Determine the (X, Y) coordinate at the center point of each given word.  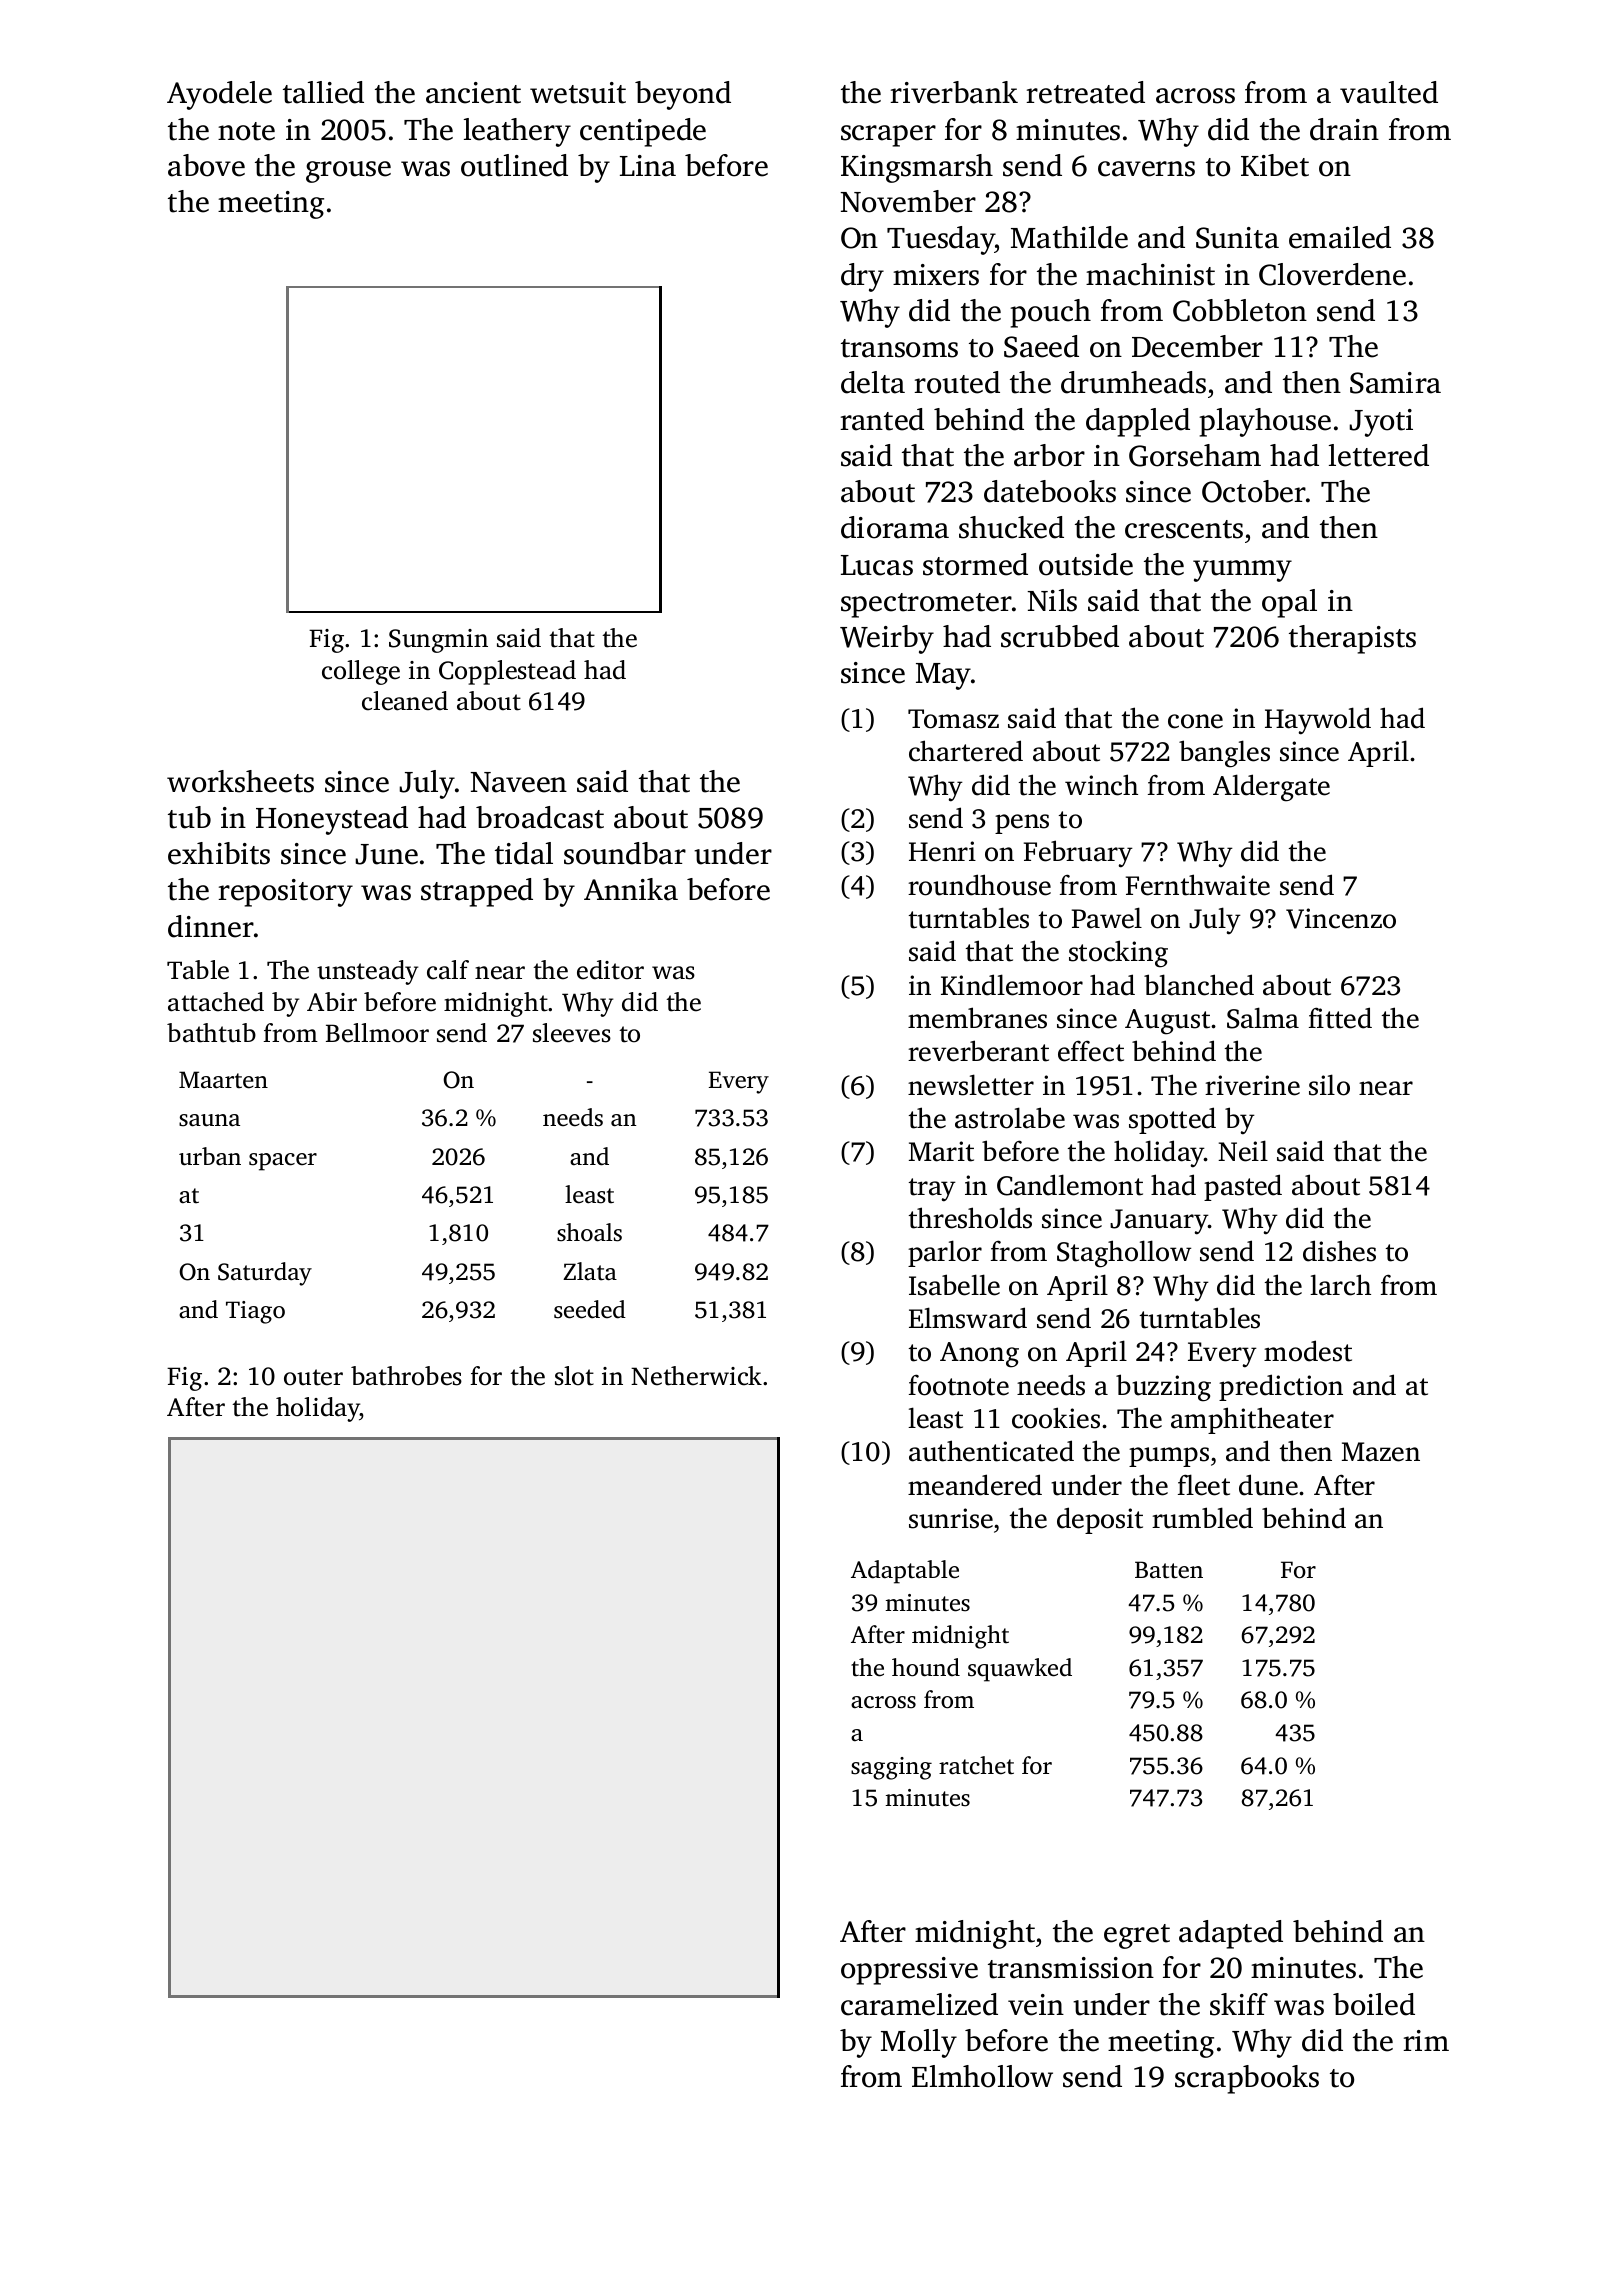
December (1197, 346)
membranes (977, 1018)
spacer (283, 1162)
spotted (1172, 1120)
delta (873, 382)
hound (926, 1667)
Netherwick (696, 1376)
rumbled (1202, 1518)
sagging (891, 1768)
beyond (683, 95)
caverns (1146, 169)
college (361, 672)
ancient (473, 93)
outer (313, 1377)
